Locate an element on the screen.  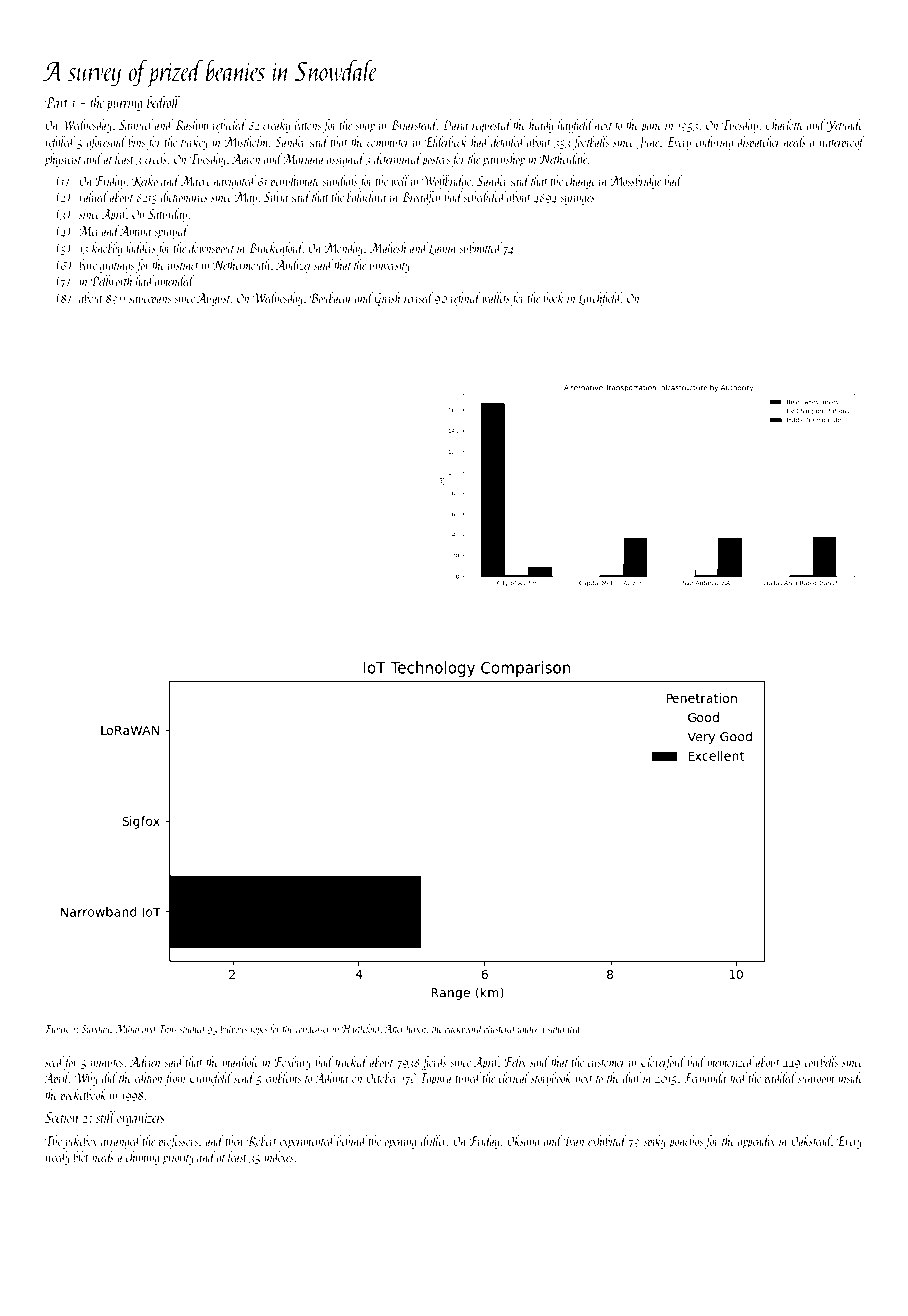
backboard is located at coordinates (464, 1028).
